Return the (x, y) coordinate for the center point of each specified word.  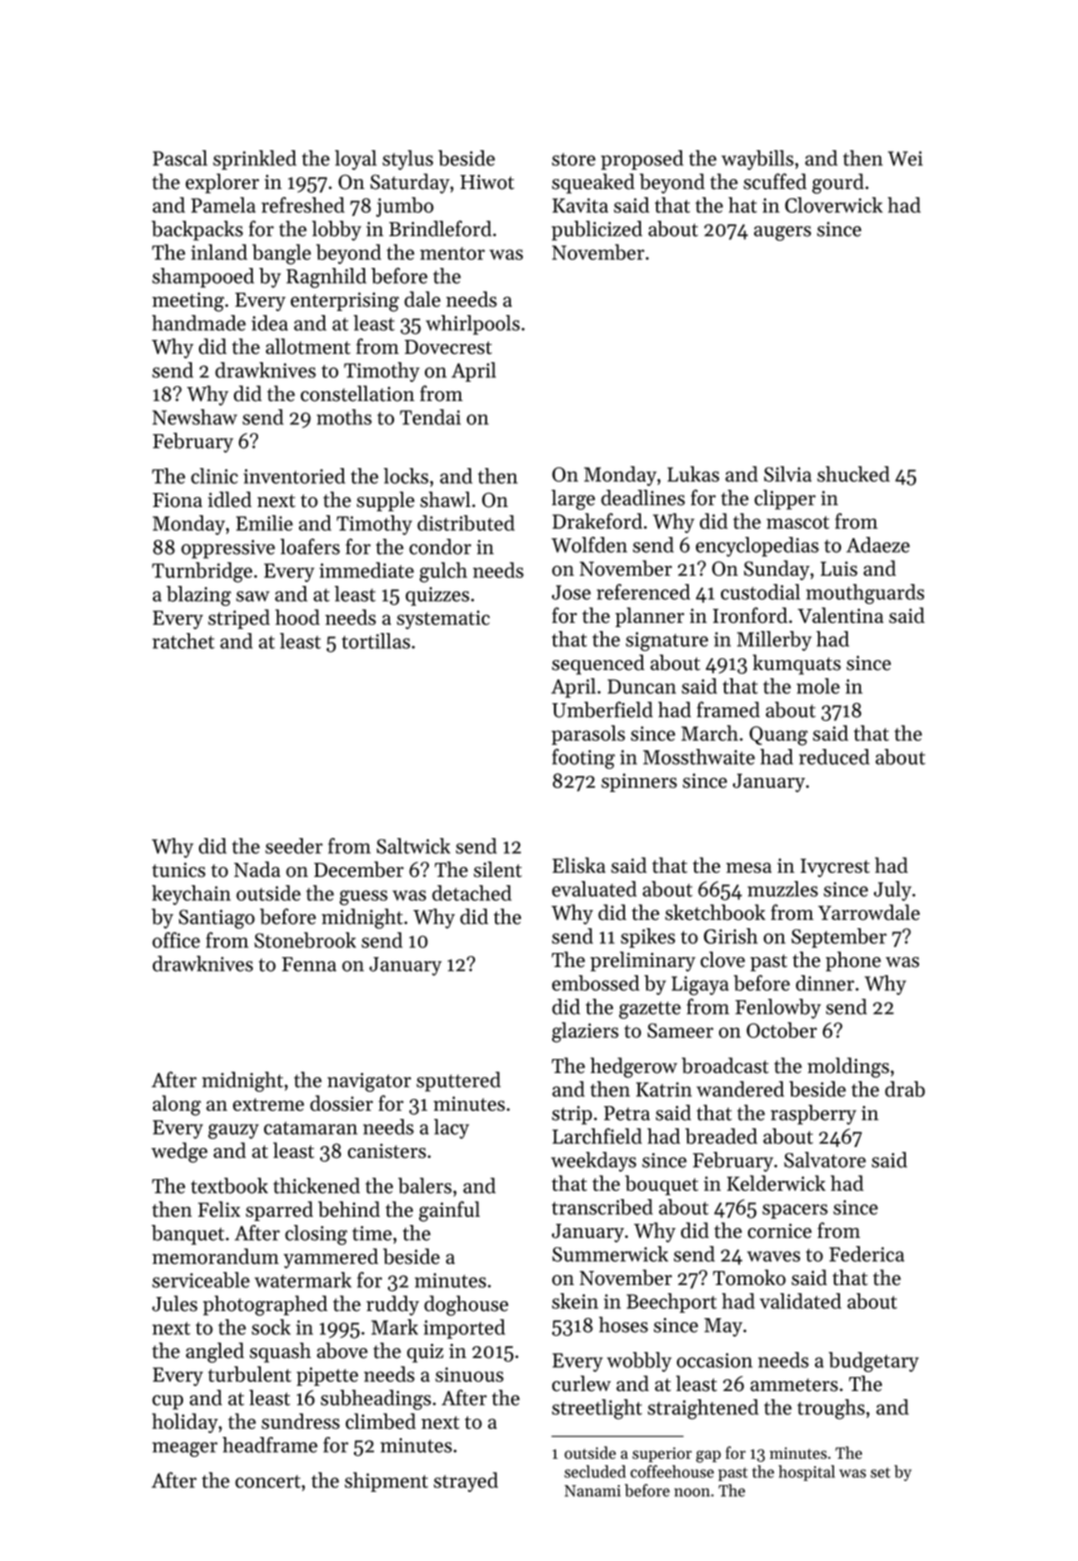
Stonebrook (305, 940)
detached (472, 893)
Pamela (223, 205)
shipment (386, 1482)
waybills (757, 160)
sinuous (469, 1374)
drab (905, 1089)
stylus (407, 160)
